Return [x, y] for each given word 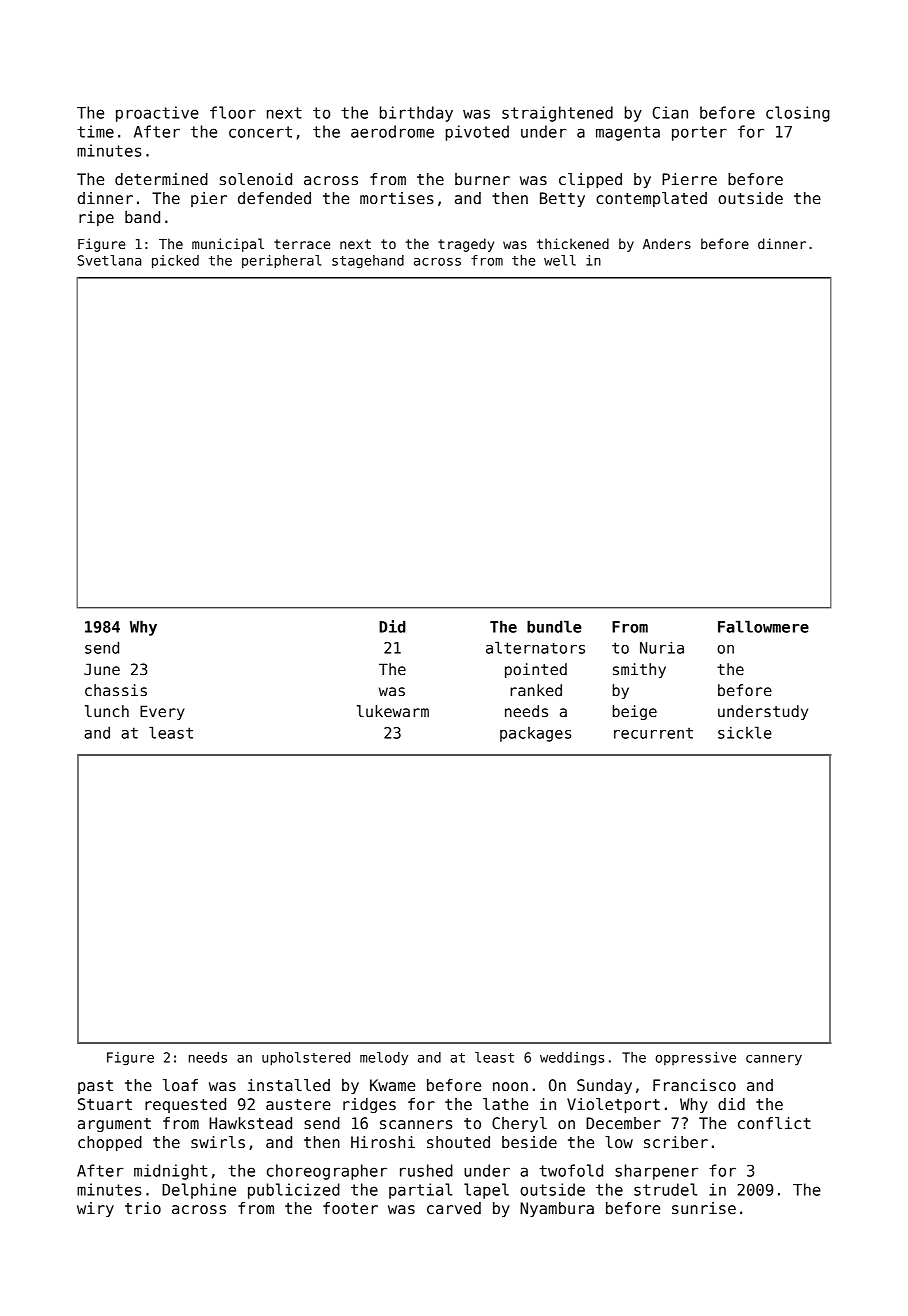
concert [260, 132]
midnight [170, 1172]
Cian [670, 112]
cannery [774, 1060]
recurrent [653, 733]
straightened [557, 114]
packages [535, 734]
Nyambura [557, 1209]
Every [162, 712]
